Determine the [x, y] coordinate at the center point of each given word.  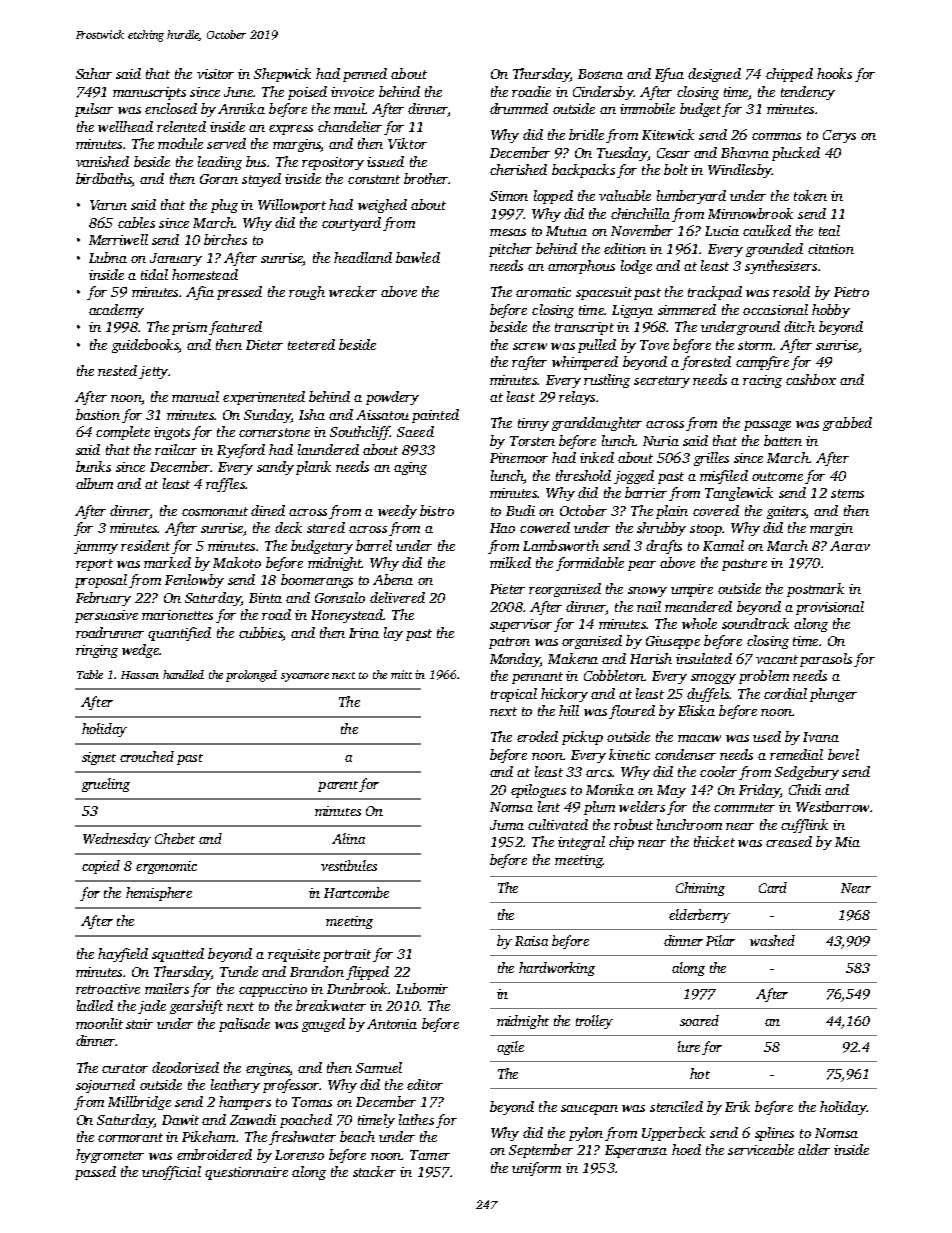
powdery [392, 398]
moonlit [99, 1023]
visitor [215, 74]
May [671, 791]
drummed [519, 108]
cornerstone [274, 432]
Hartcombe [356, 892]
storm [755, 345]
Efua [669, 75]
